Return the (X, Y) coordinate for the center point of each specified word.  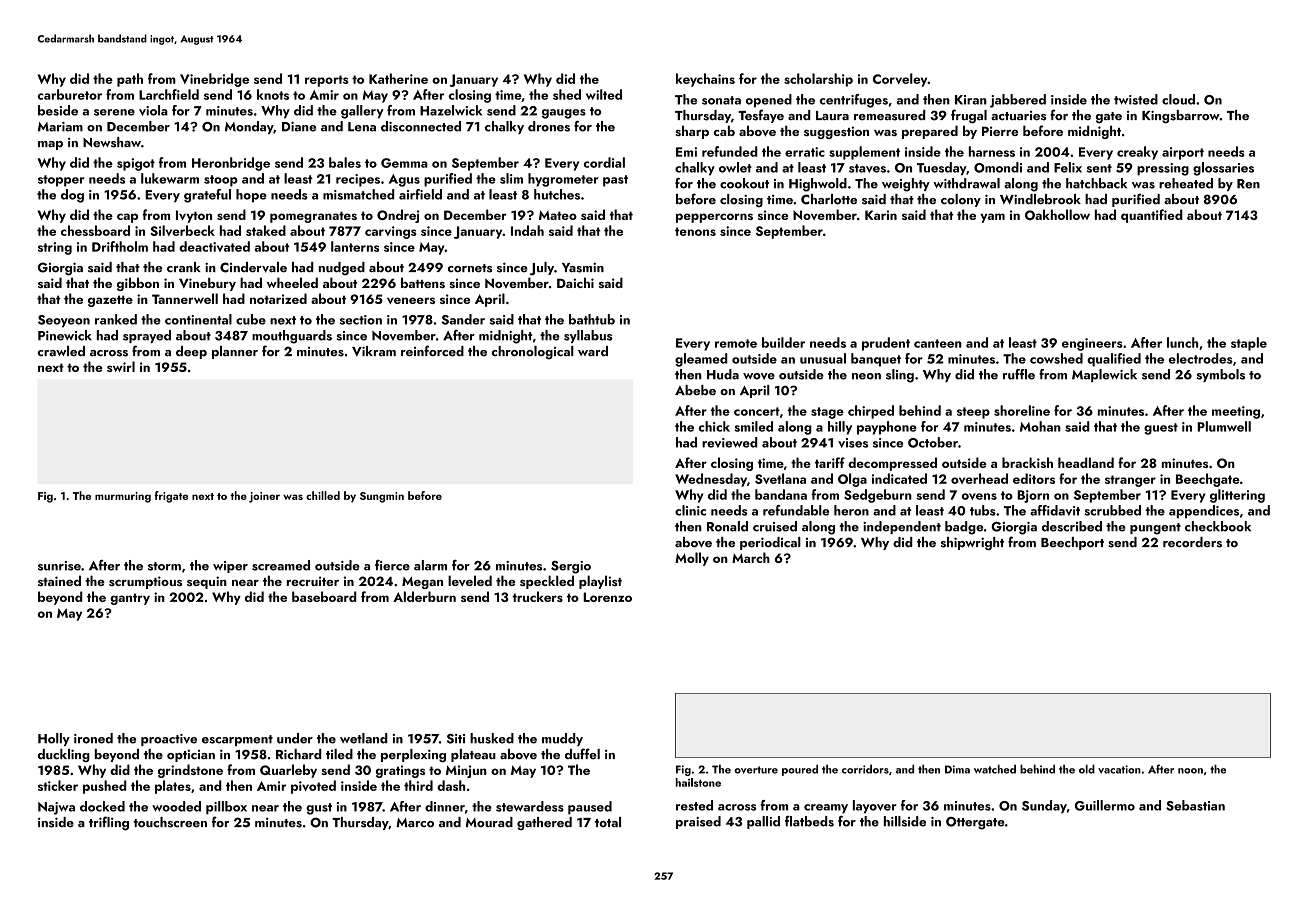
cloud (1178, 99)
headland (1086, 462)
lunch (1182, 342)
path (130, 80)
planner (235, 352)
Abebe (695, 390)
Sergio (571, 567)
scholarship (818, 80)
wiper (230, 567)
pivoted (313, 787)
